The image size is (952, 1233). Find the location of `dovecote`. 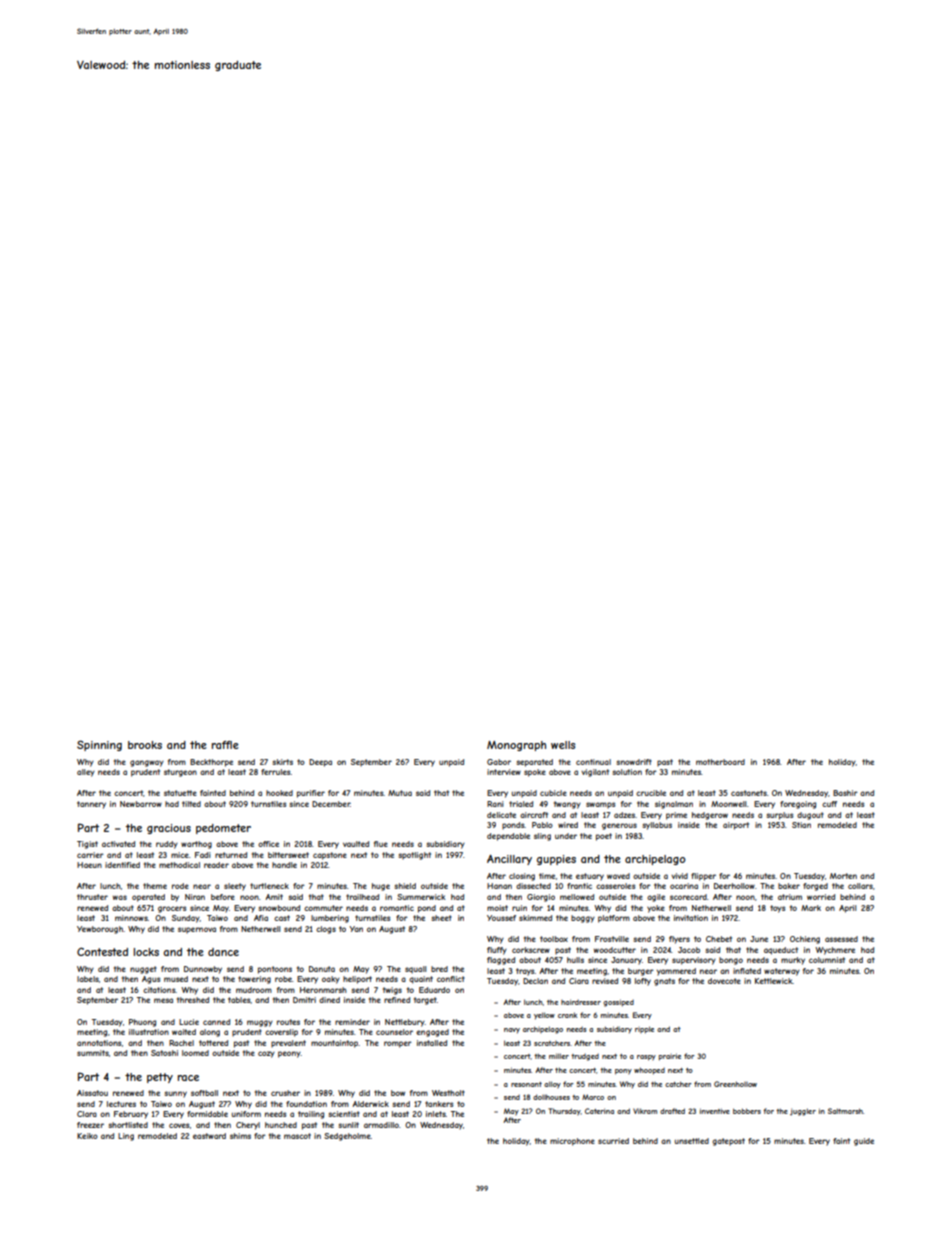

dovecote is located at coordinates (724, 981).
